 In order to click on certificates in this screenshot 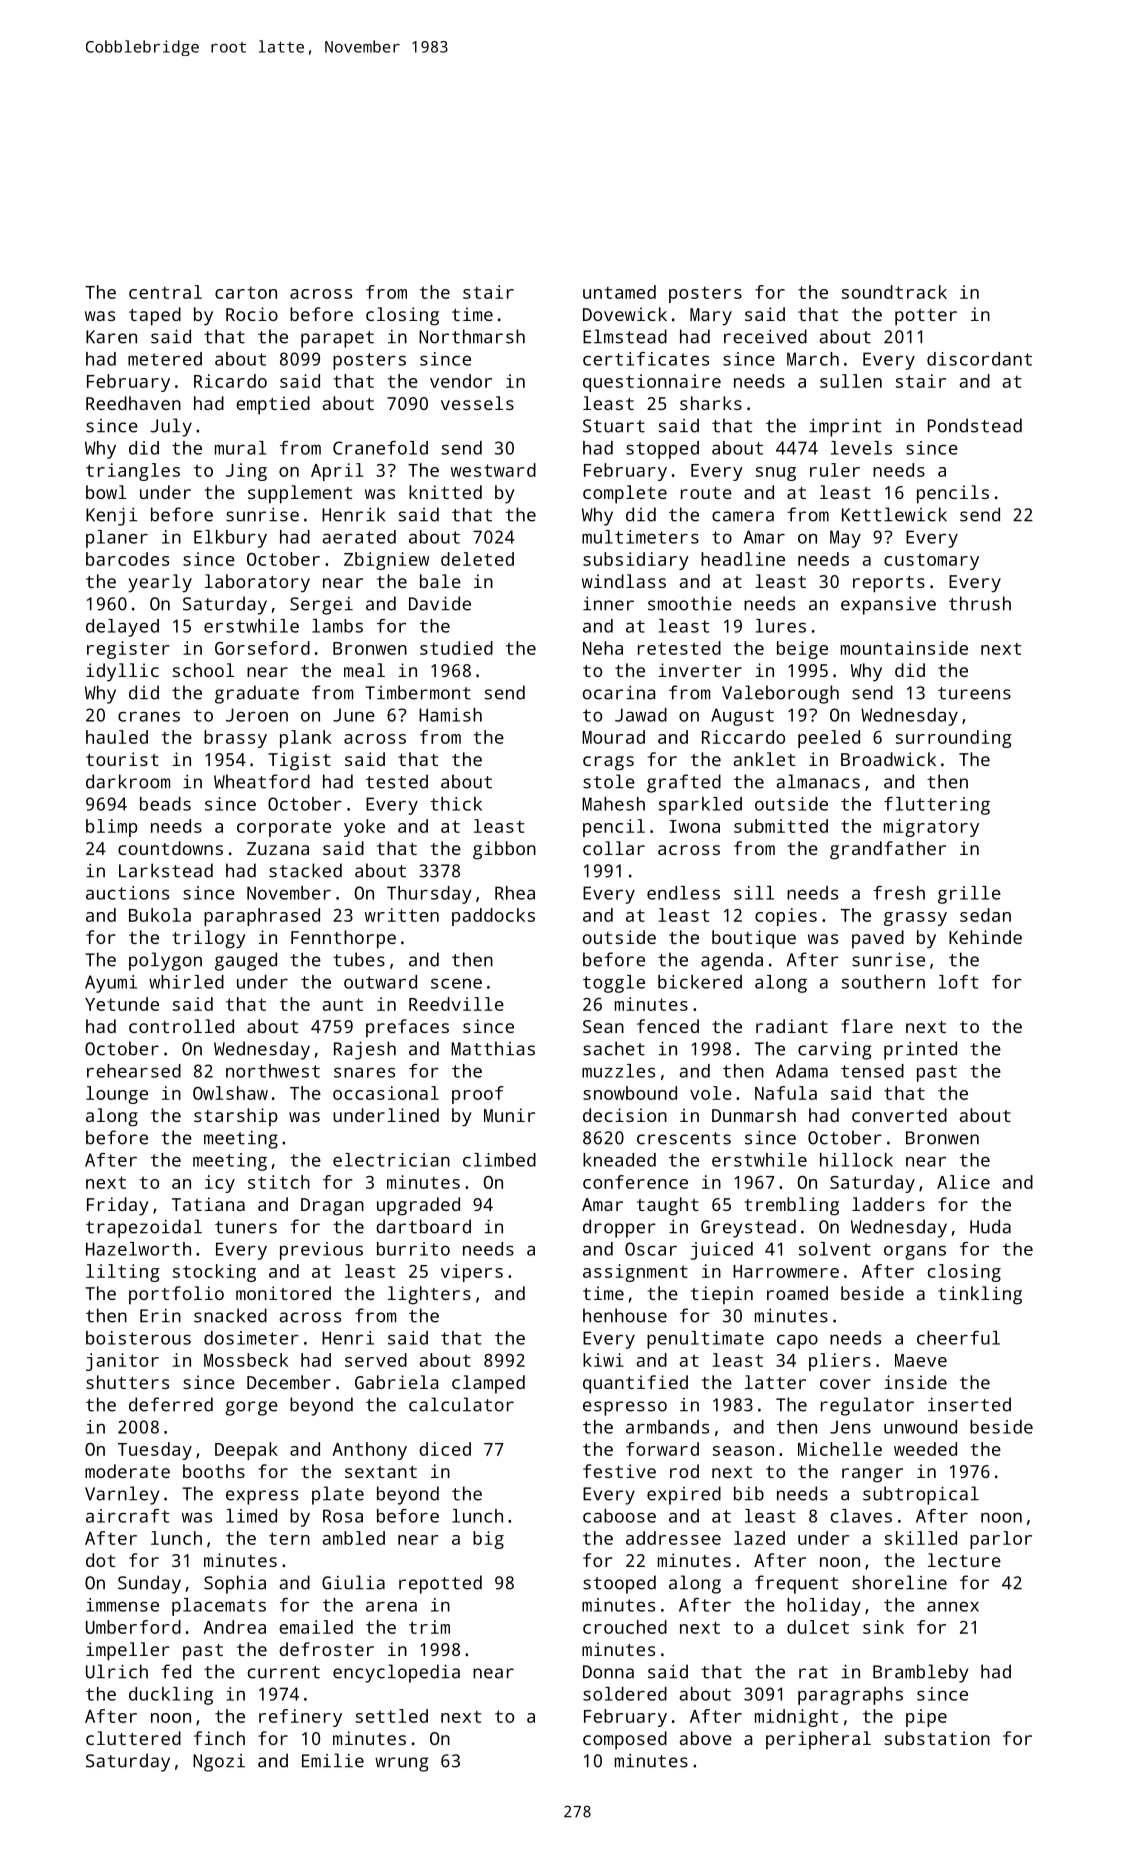, I will do `click(646, 359)`.
